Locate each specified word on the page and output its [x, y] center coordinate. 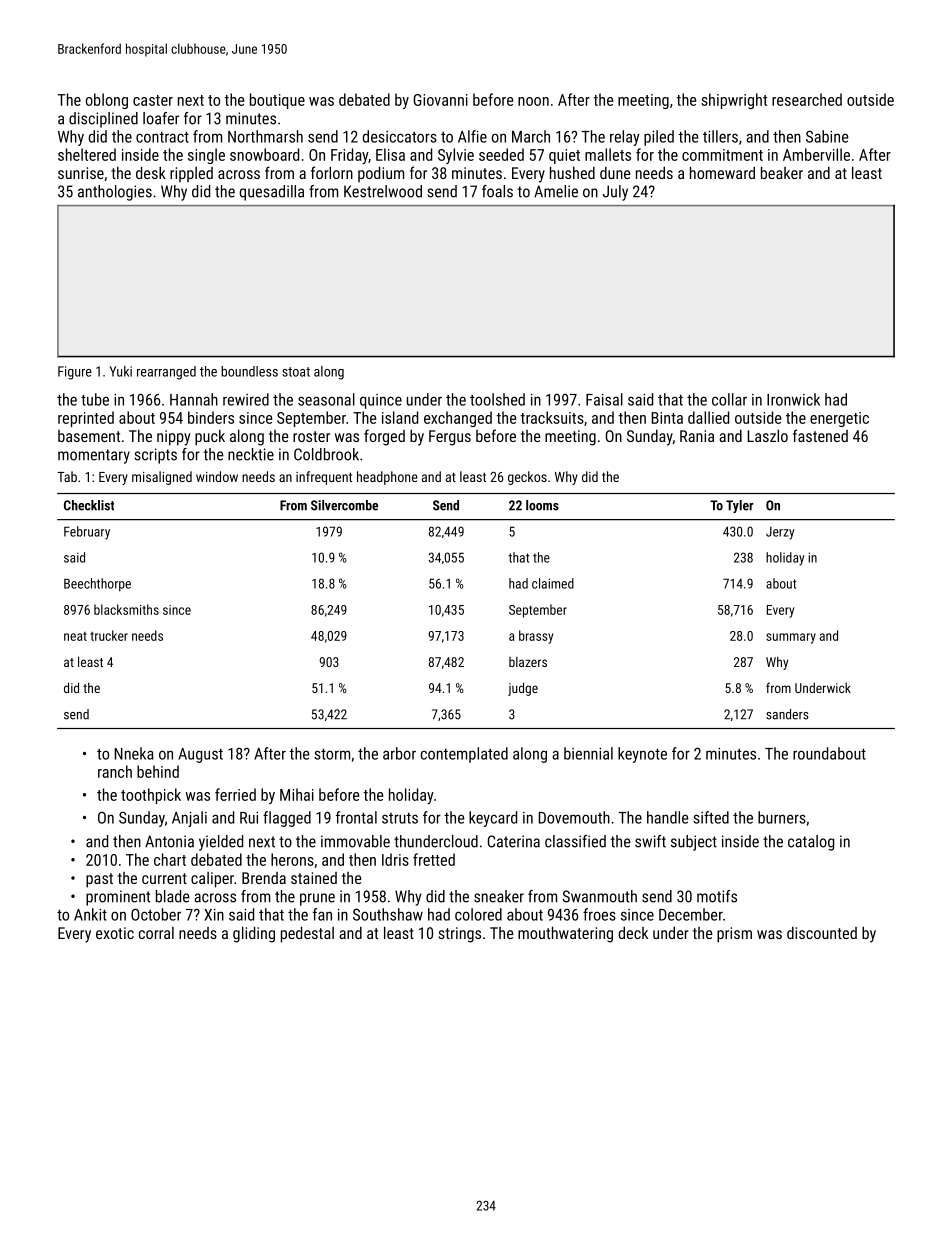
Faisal [604, 399]
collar [729, 399]
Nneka [134, 753]
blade [173, 896]
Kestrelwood [383, 191]
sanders [787, 714]
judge [523, 689]
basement [89, 436]
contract [162, 137]
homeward [722, 172]
